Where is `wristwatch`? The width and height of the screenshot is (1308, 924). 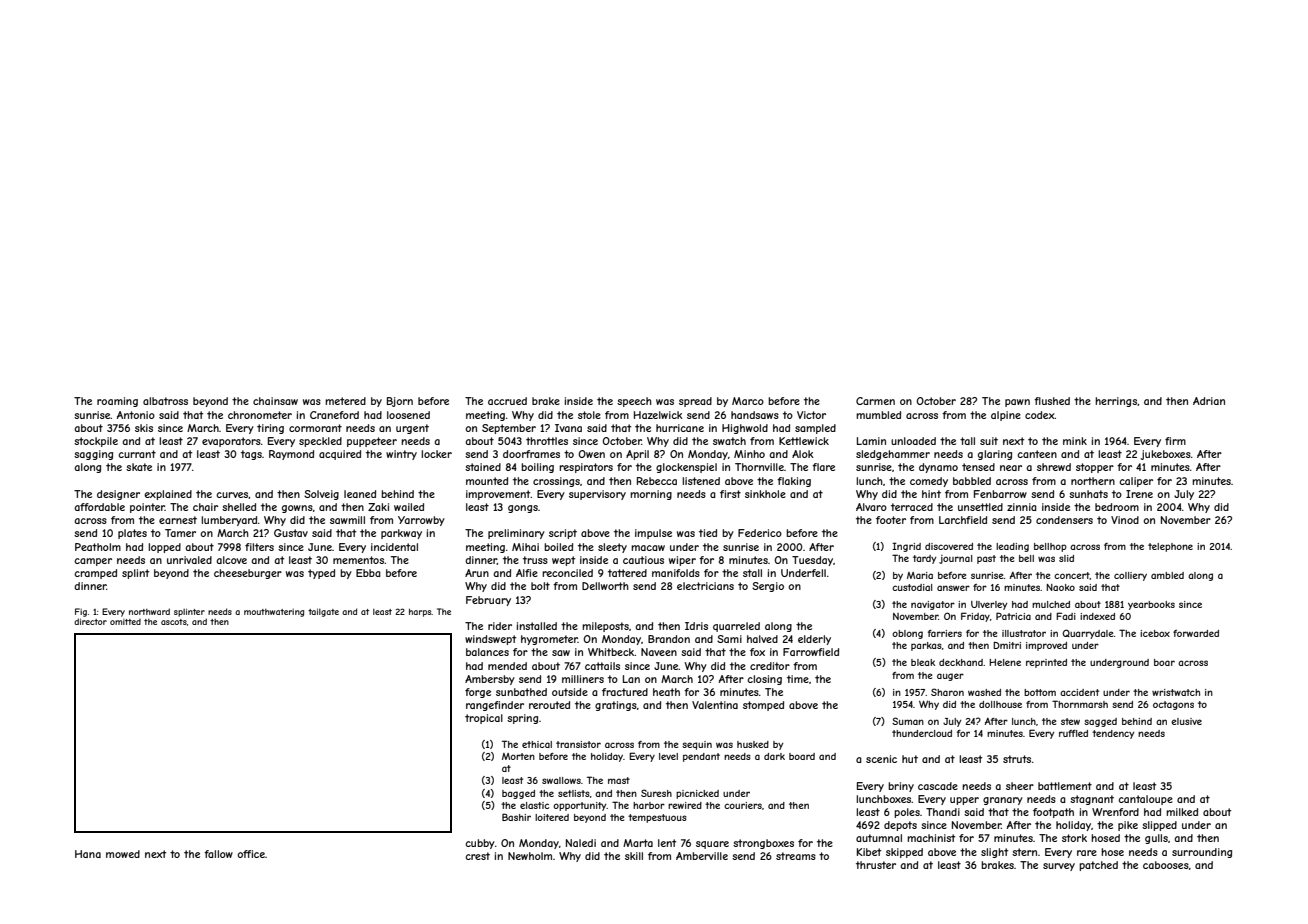 wristwatch is located at coordinates (1176, 692).
